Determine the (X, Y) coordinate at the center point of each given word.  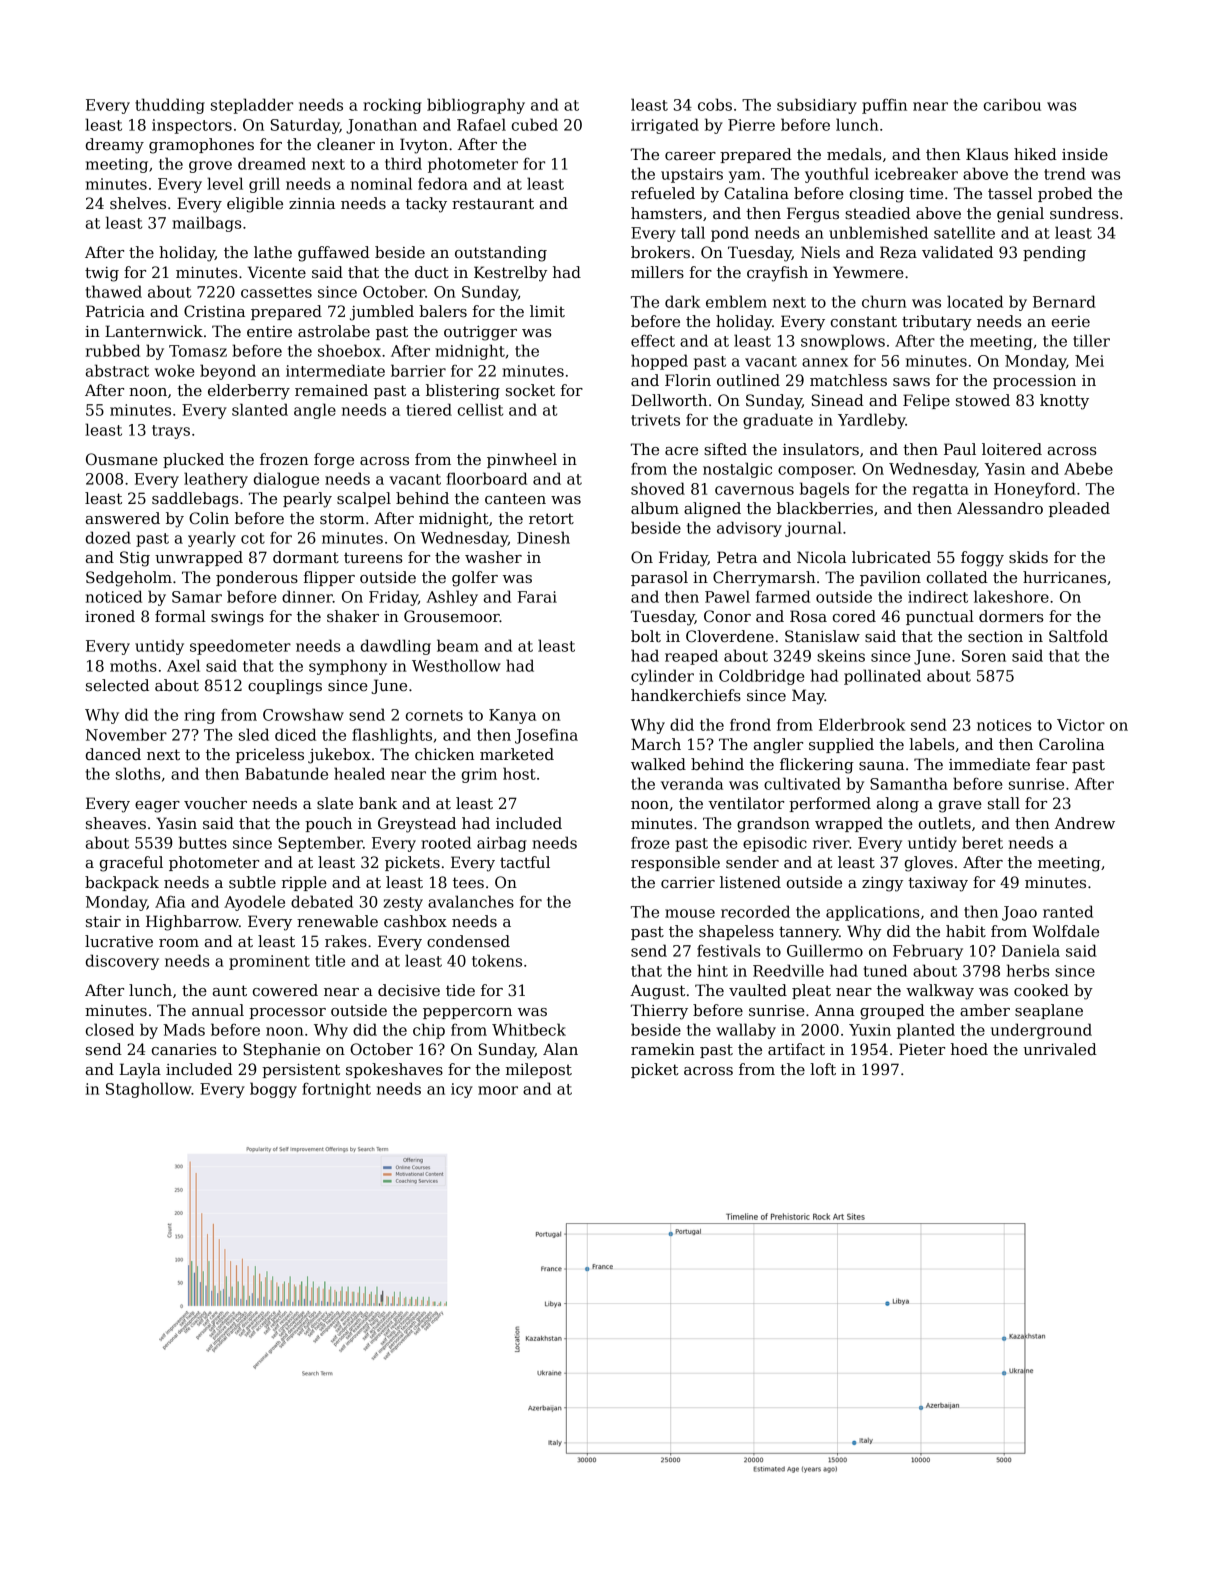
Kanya (512, 716)
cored (854, 616)
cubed (535, 124)
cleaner (346, 144)
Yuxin (870, 1030)
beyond (228, 372)
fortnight (336, 1090)
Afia (170, 901)
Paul (960, 449)
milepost (539, 1070)
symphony (348, 667)
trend (1065, 173)
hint (712, 970)
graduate (778, 421)
